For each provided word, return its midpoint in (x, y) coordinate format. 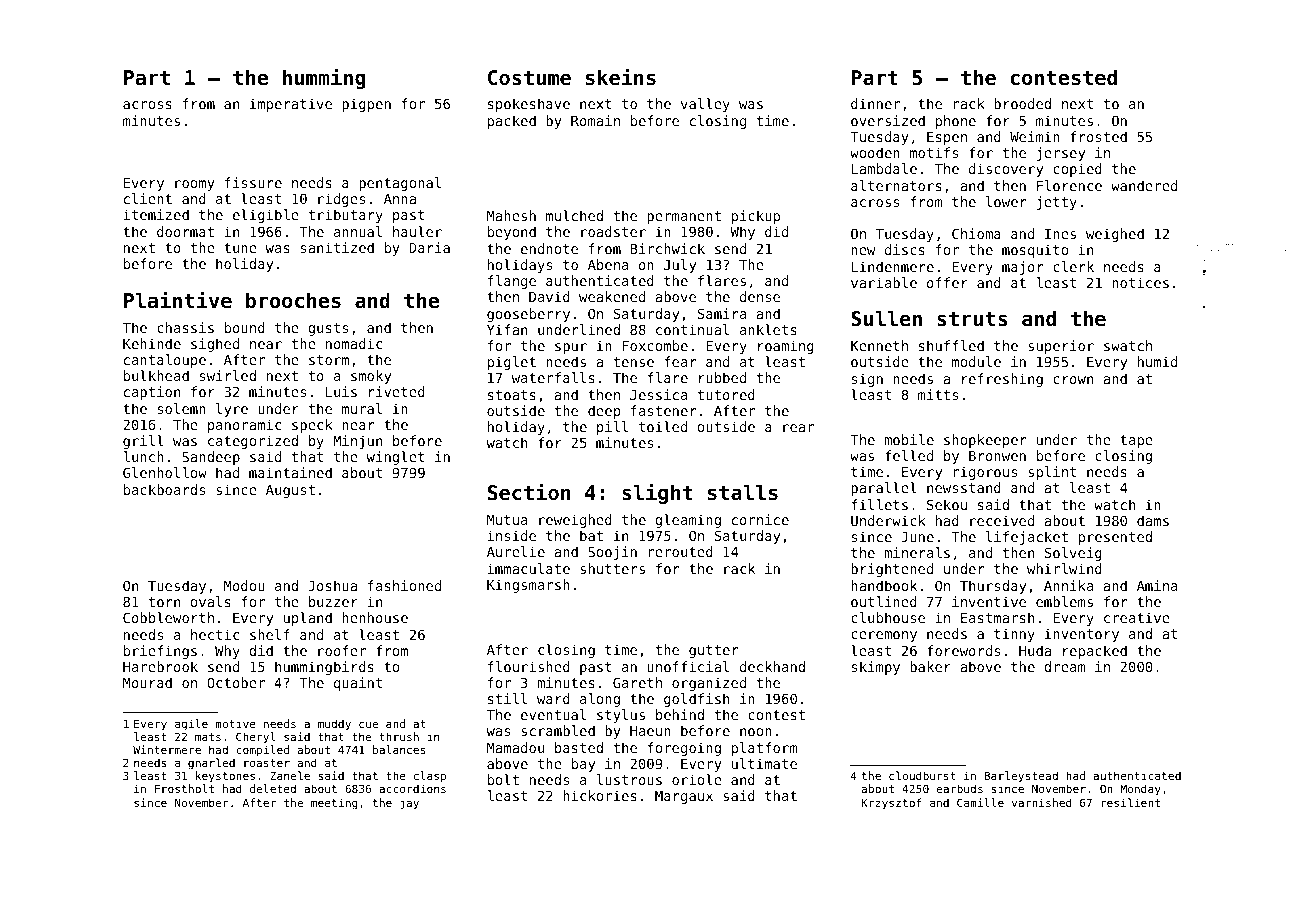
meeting (334, 804)
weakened (612, 296)
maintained (290, 472)
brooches (293, 300)
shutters (612, 568)
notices (1140, 282)
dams (1153, 520)
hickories (600, 795)
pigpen (366, 105)
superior (1061, 347)
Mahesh (511, 215)
